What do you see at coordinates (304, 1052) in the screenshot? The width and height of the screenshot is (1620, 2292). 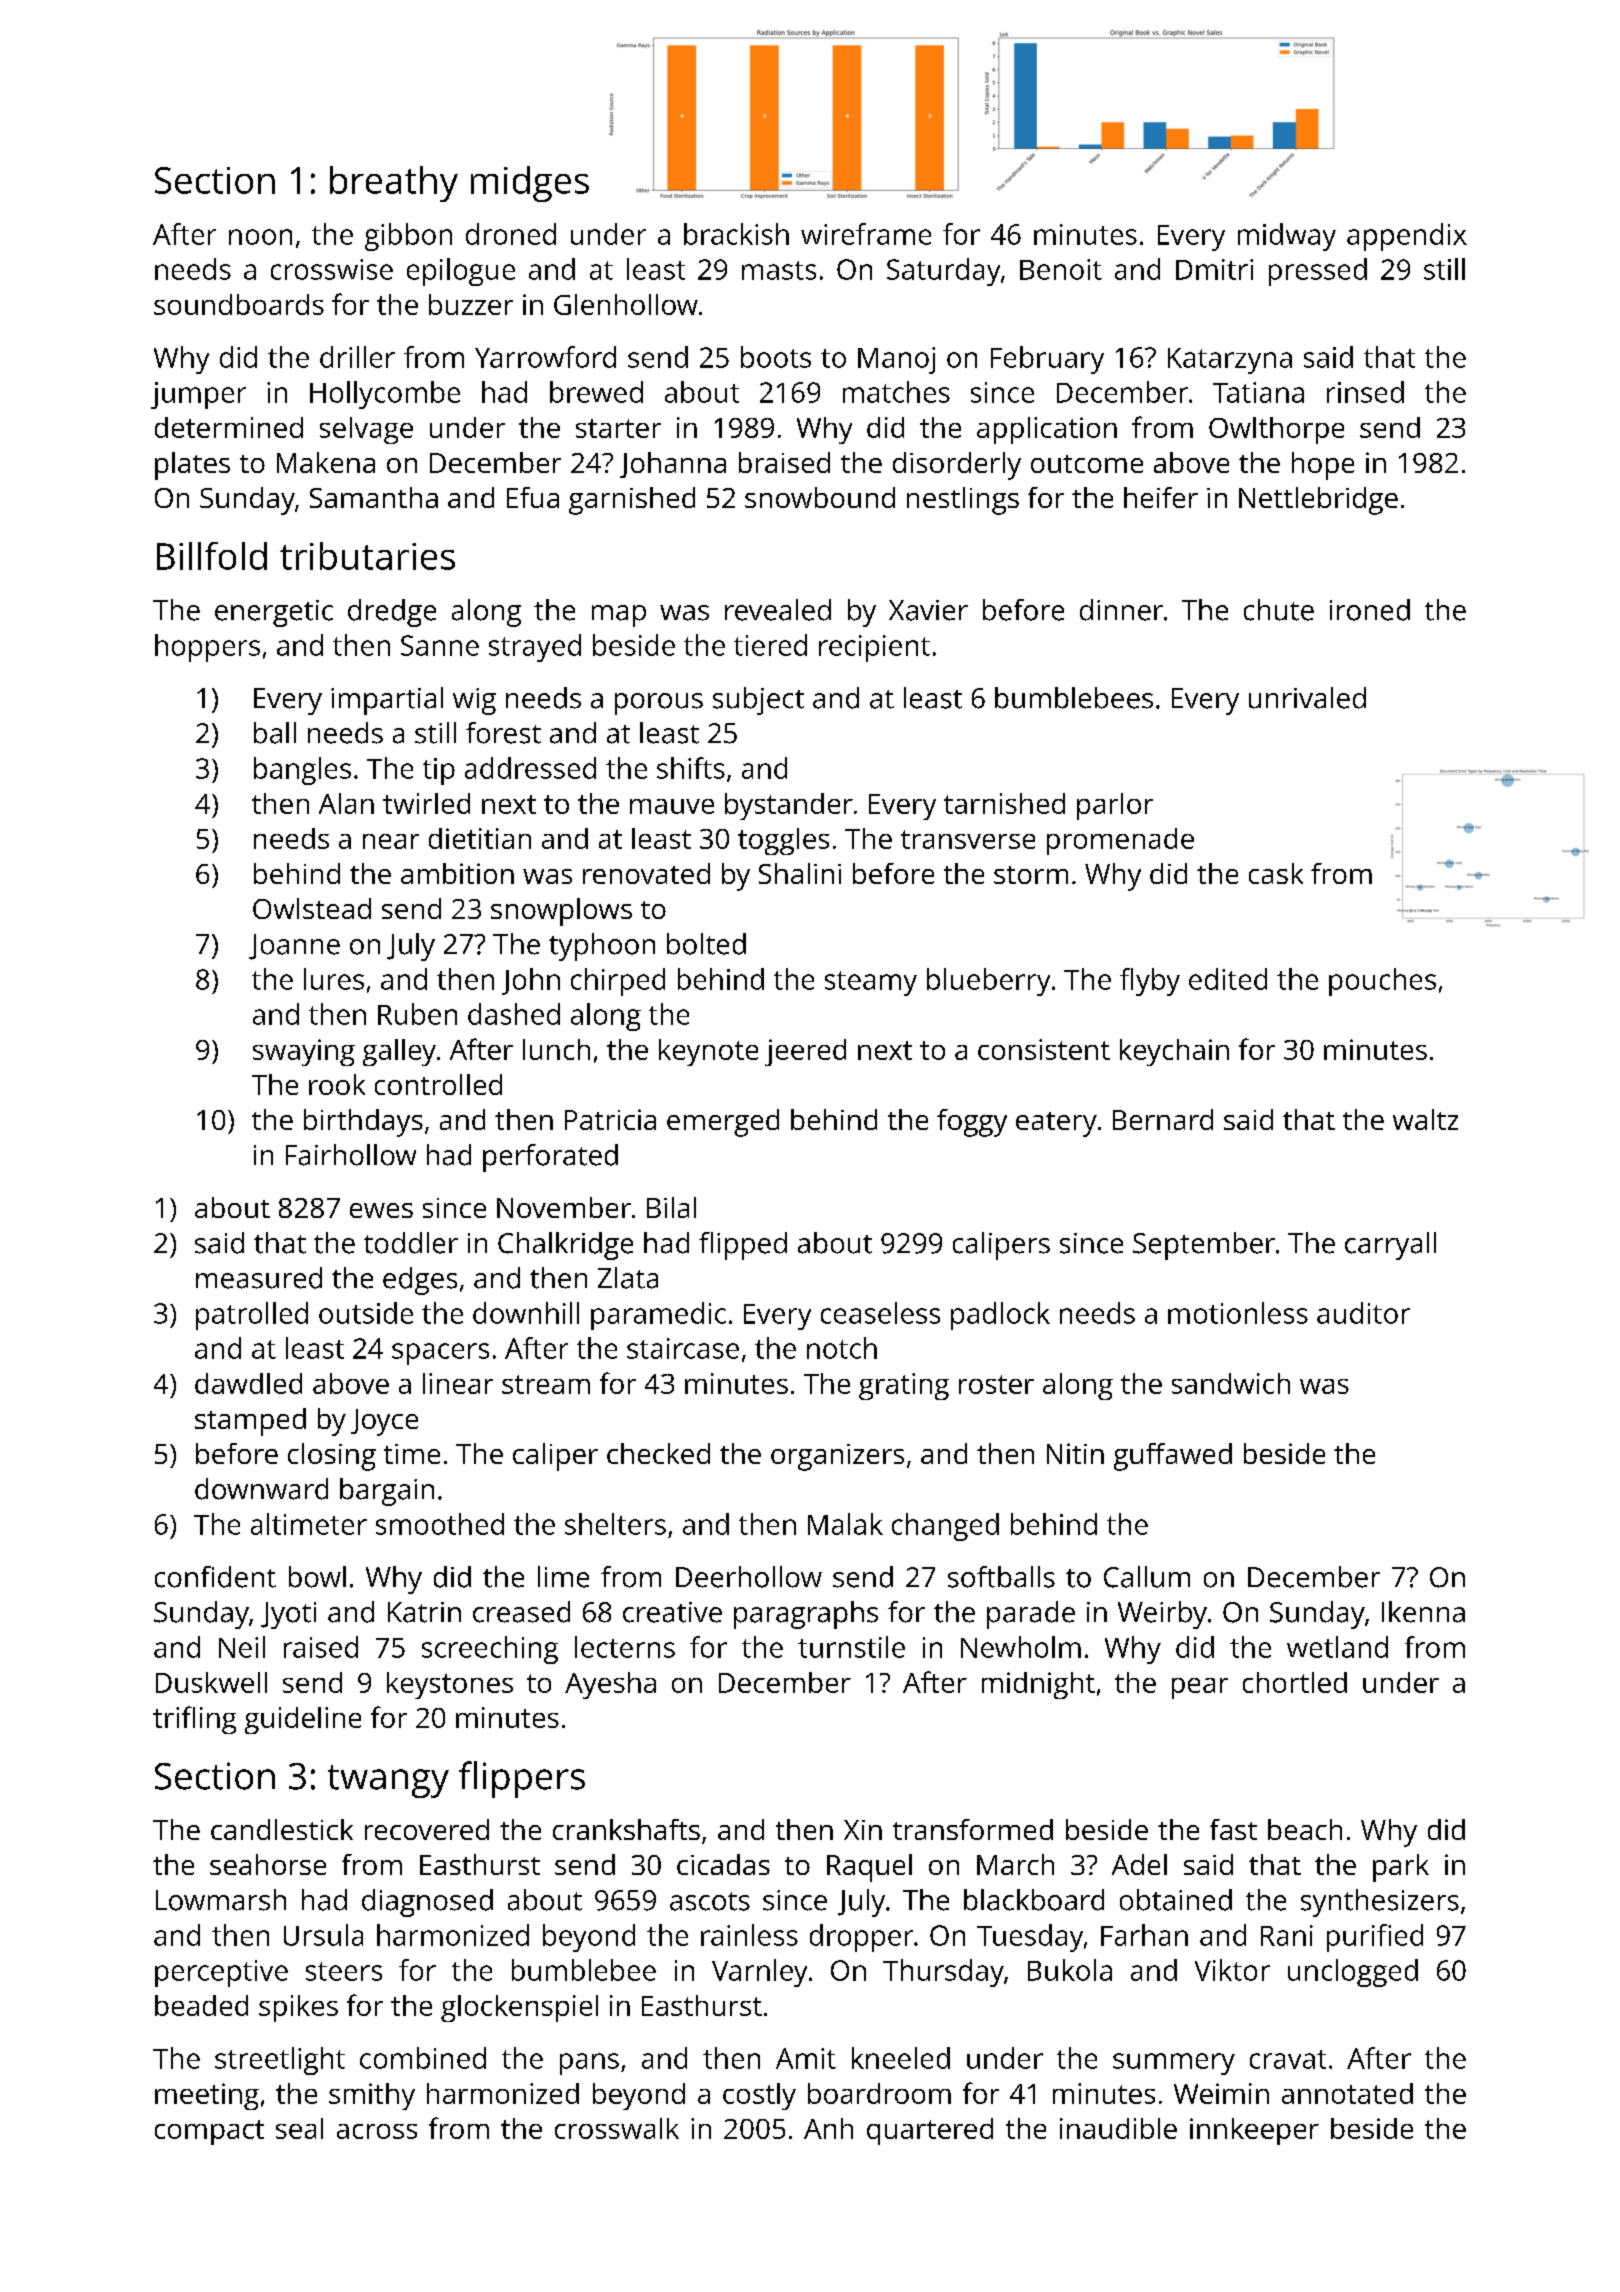 I see `swaying` at bounding box center [304, 1052].
